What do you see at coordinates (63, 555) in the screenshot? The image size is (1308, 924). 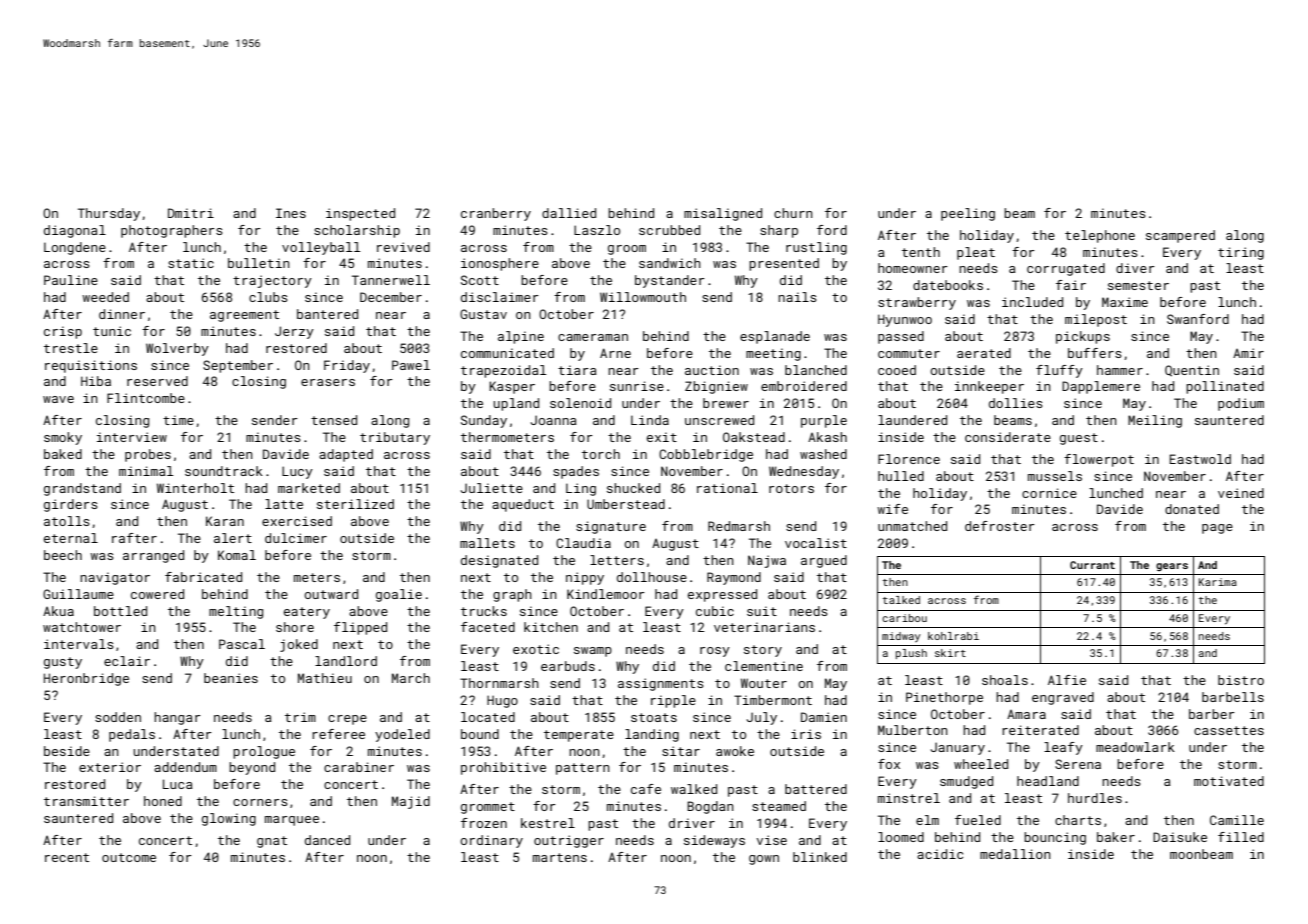 I see `beech` at bounding box center [63, 555].
